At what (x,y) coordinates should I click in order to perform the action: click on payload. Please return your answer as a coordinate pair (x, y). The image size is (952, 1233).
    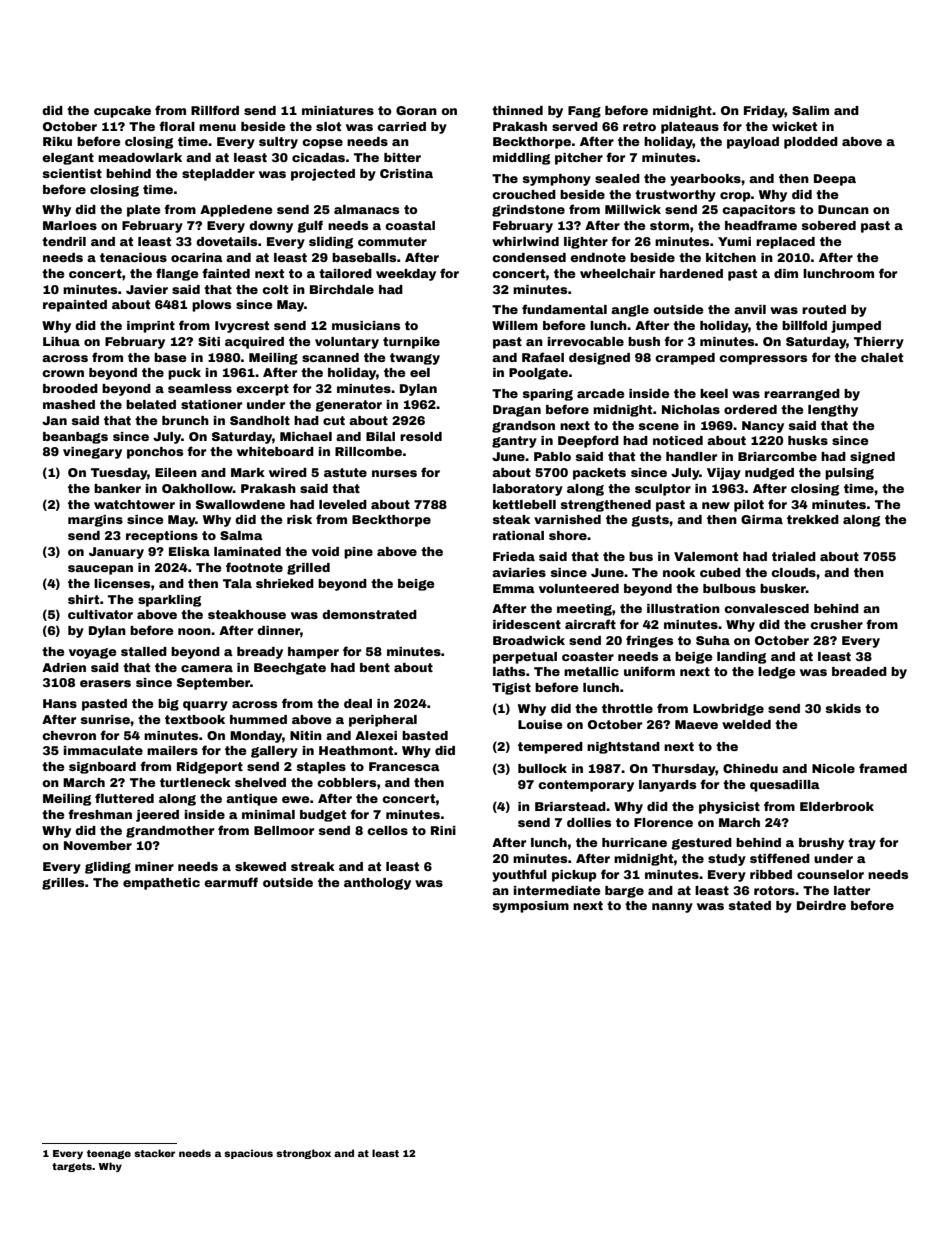
    Looking at the image, I should click on (753, 143).
